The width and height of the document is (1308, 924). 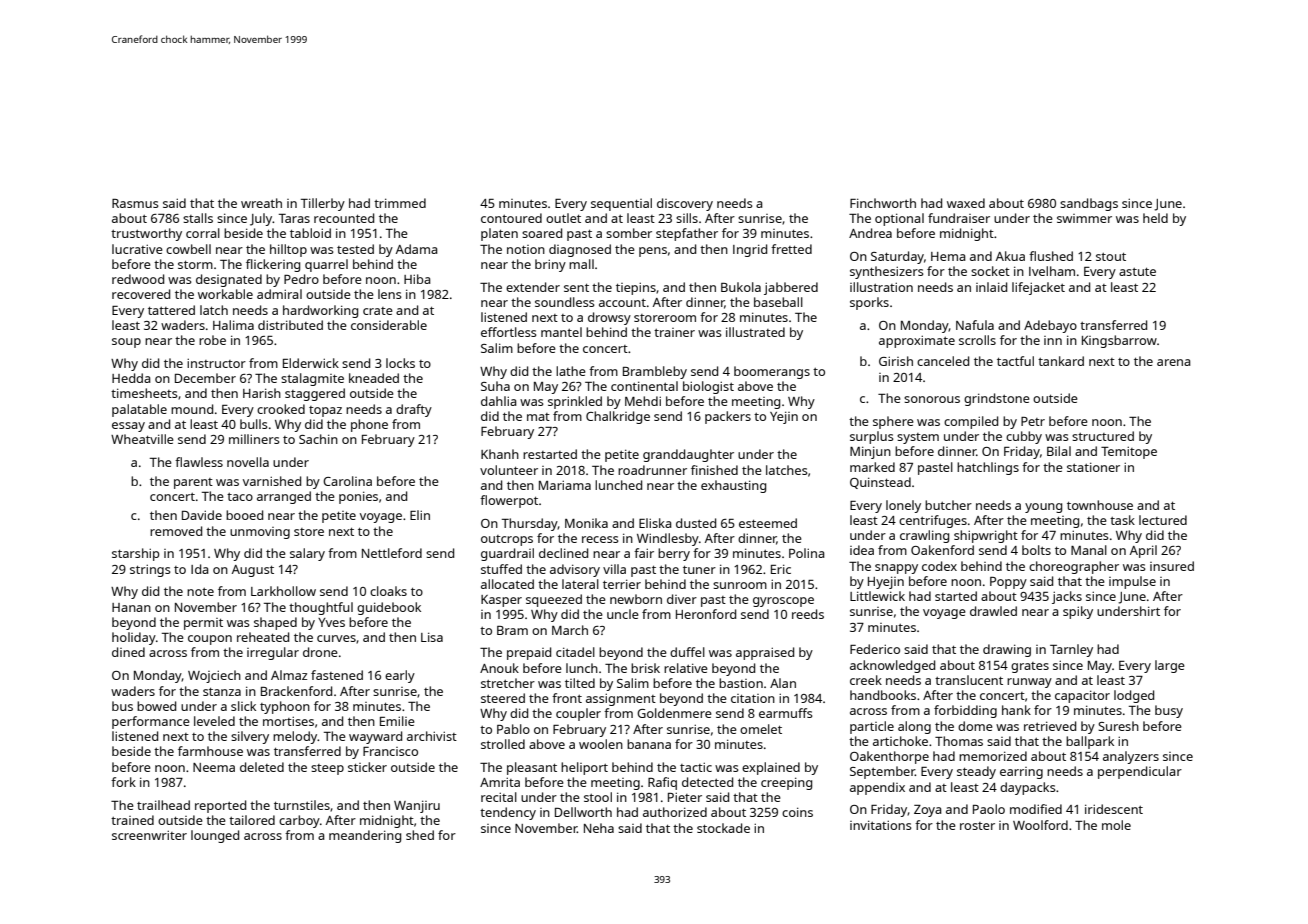 What do you see at coordinates (554, 600) in the document?
I see `squeezed` at bounding box center [554, 600].
